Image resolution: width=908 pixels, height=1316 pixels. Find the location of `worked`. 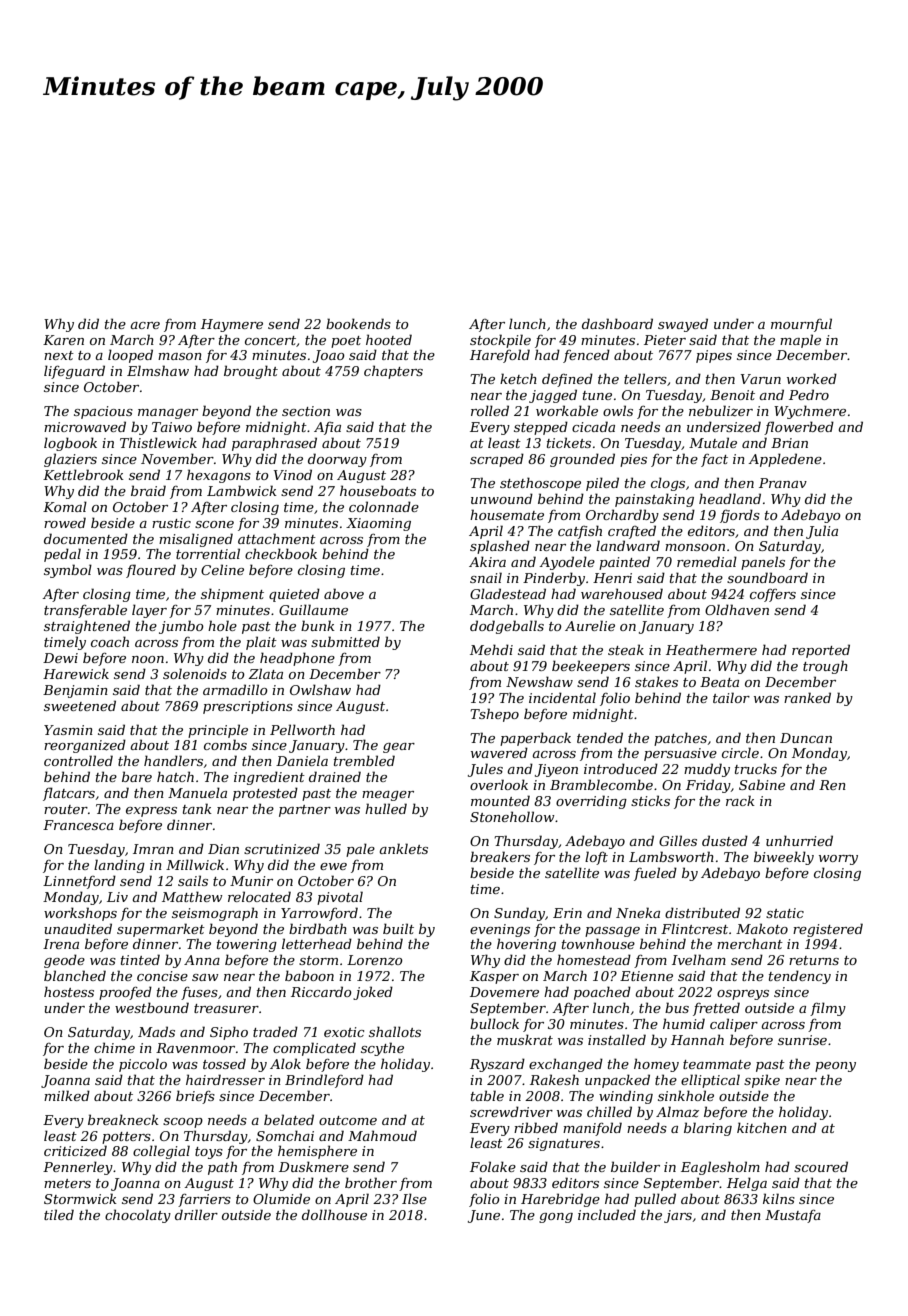

worked is located at coordinates (812, 378).
